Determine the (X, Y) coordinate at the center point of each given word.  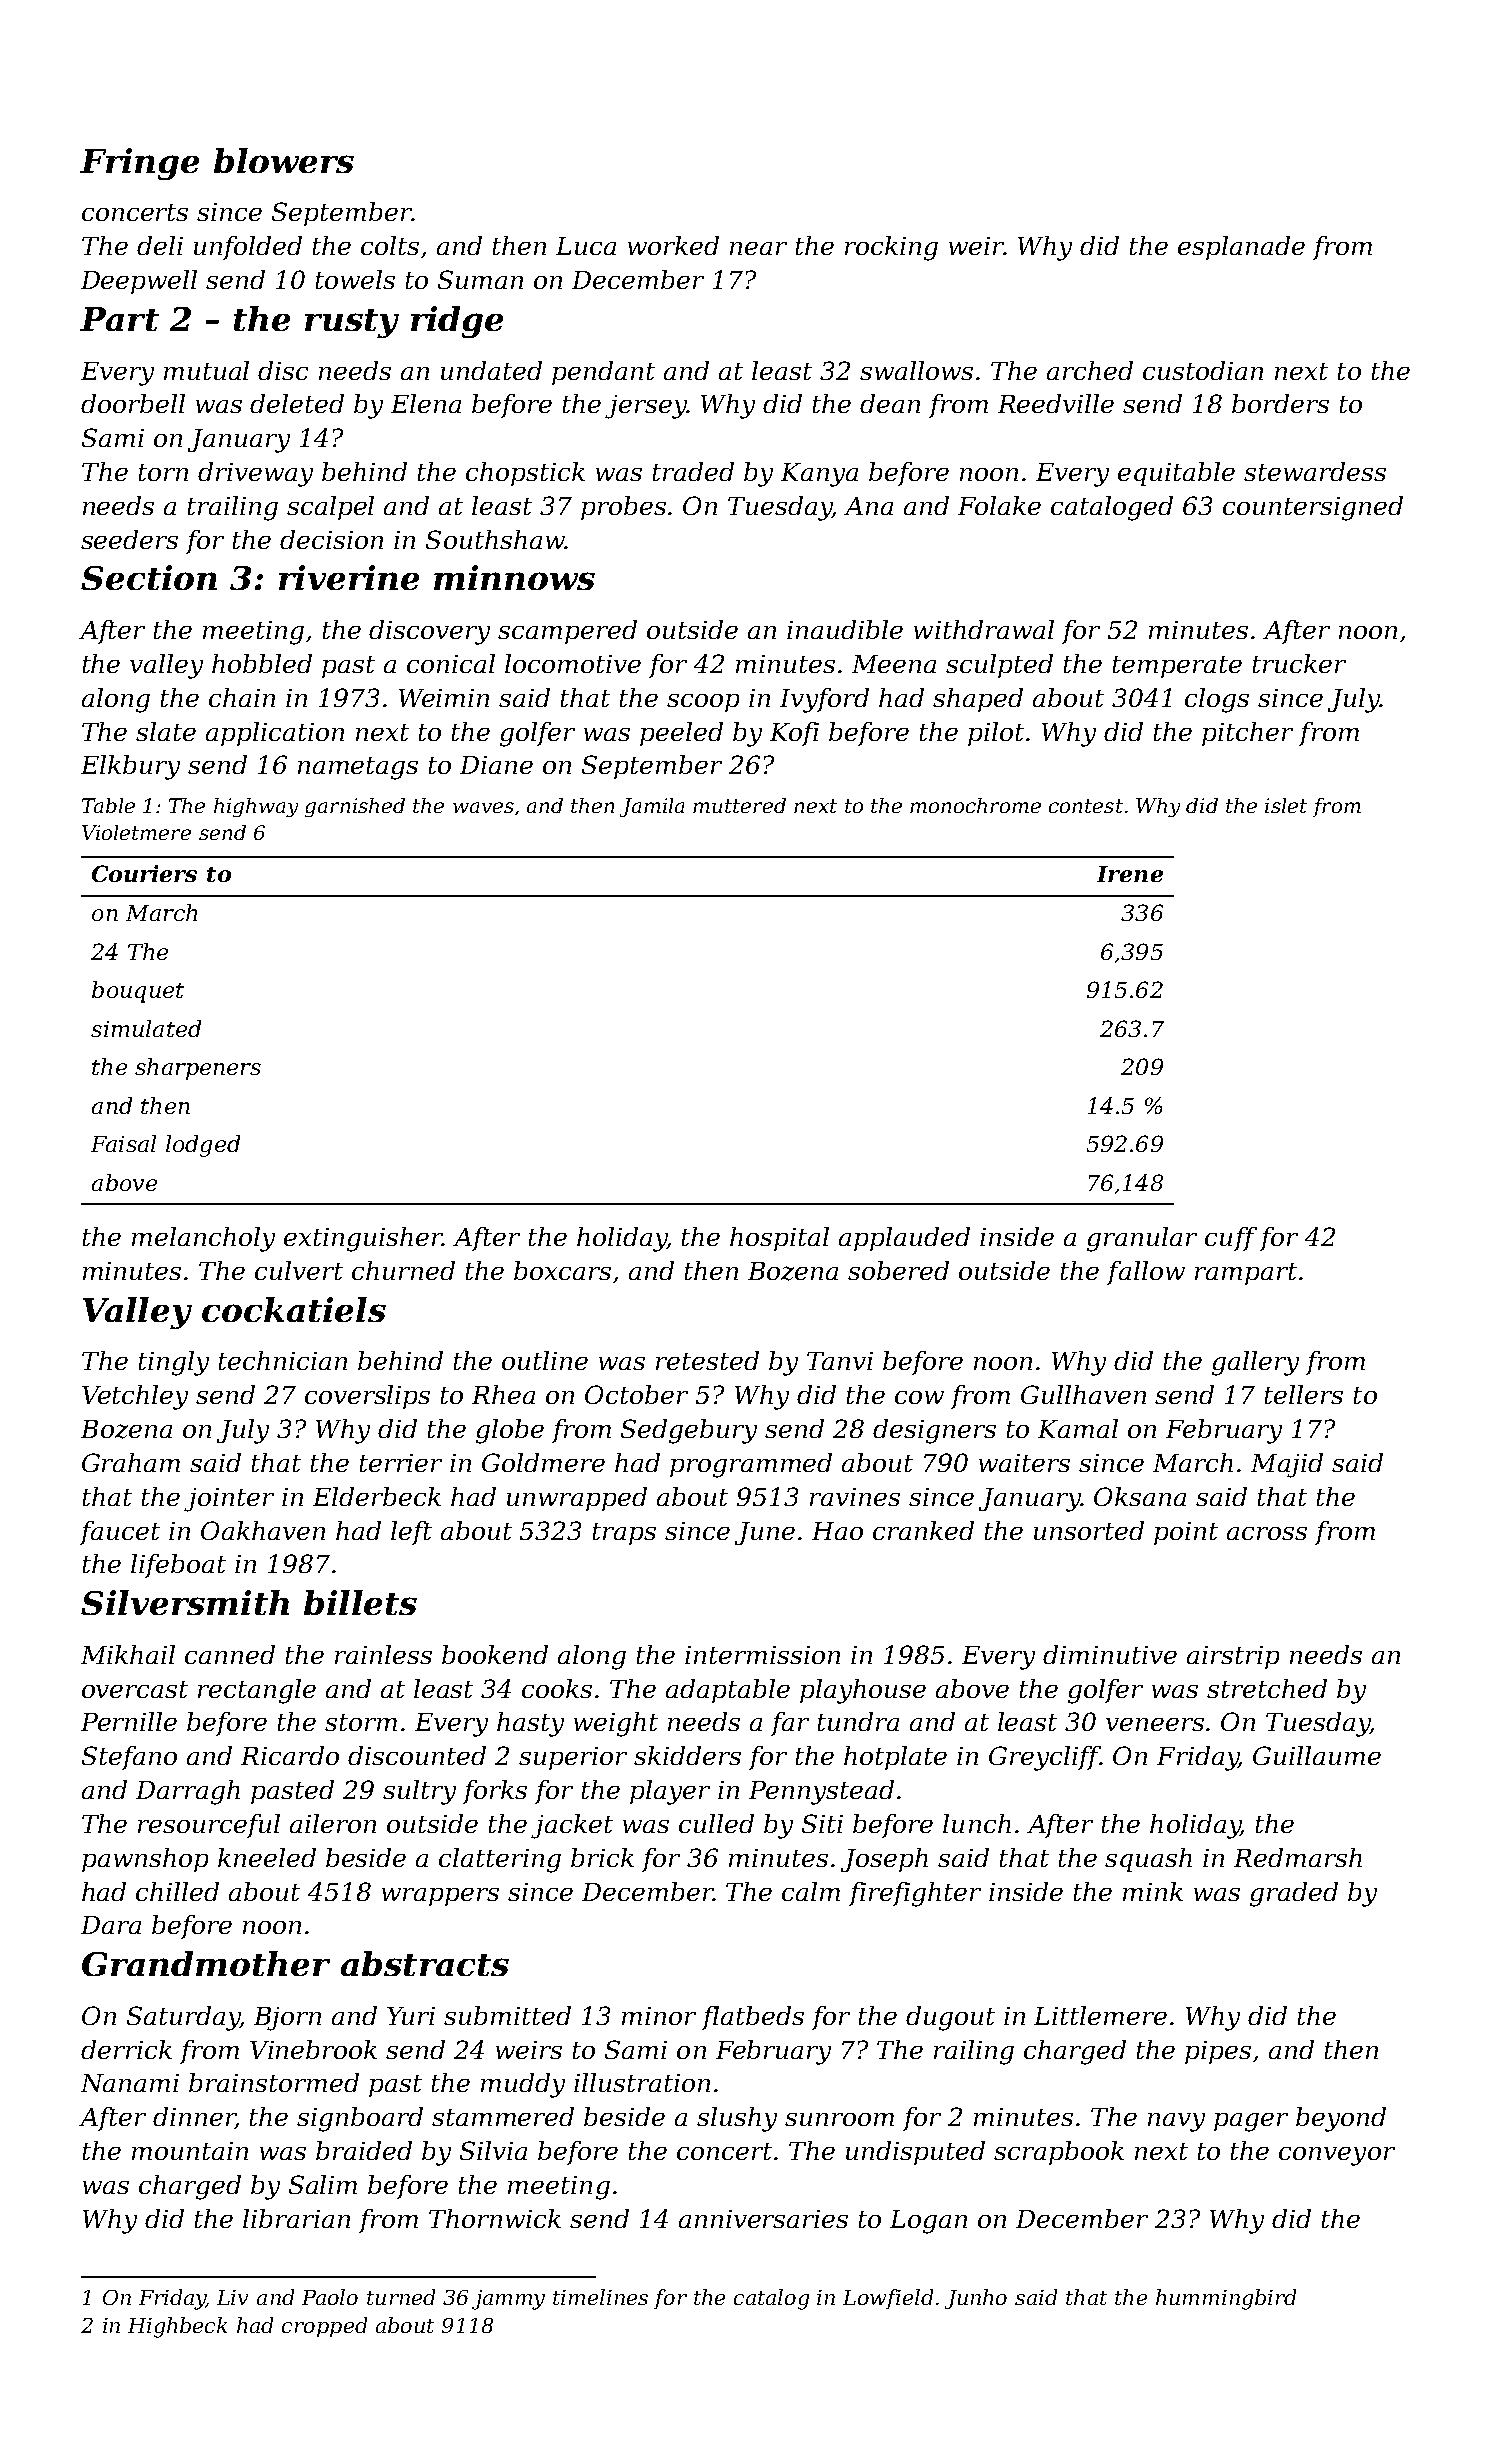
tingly (174, 1363)
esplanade (1241, 248)
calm (811, 1891)
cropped (324, 2327)
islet (1286, 805)
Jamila (652, 807)
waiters (1024, 1463)
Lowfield (888, 2299)
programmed (751, 1465)
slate (166, 731)
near (758, 248)
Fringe (139, 164)
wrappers (440, 1897)
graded (1294, 1894)
